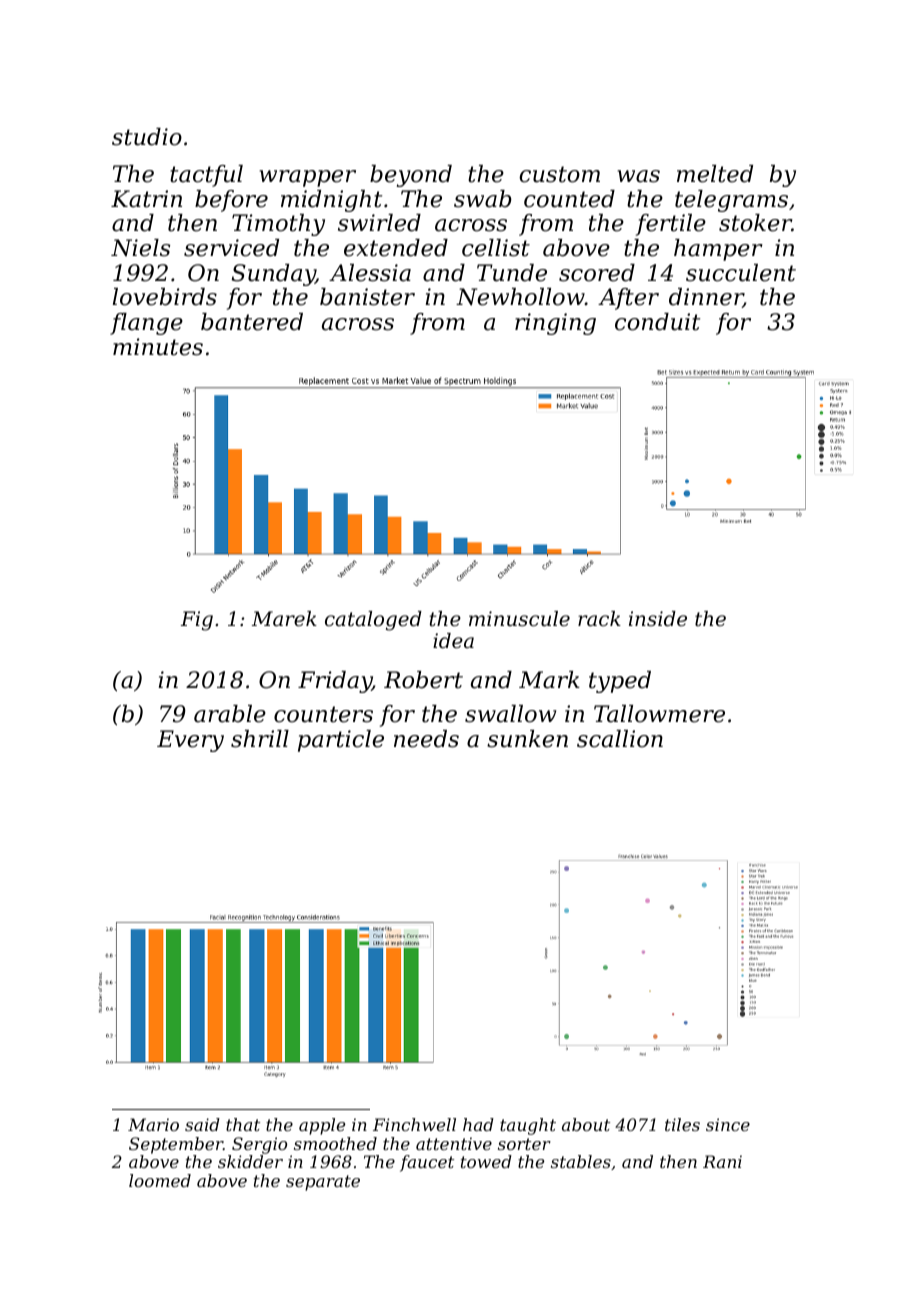 This screenshot has height=1316, width=908. Describe the element at coordinates (657, 322) in the screenshot. I see `conduit` at that location.
